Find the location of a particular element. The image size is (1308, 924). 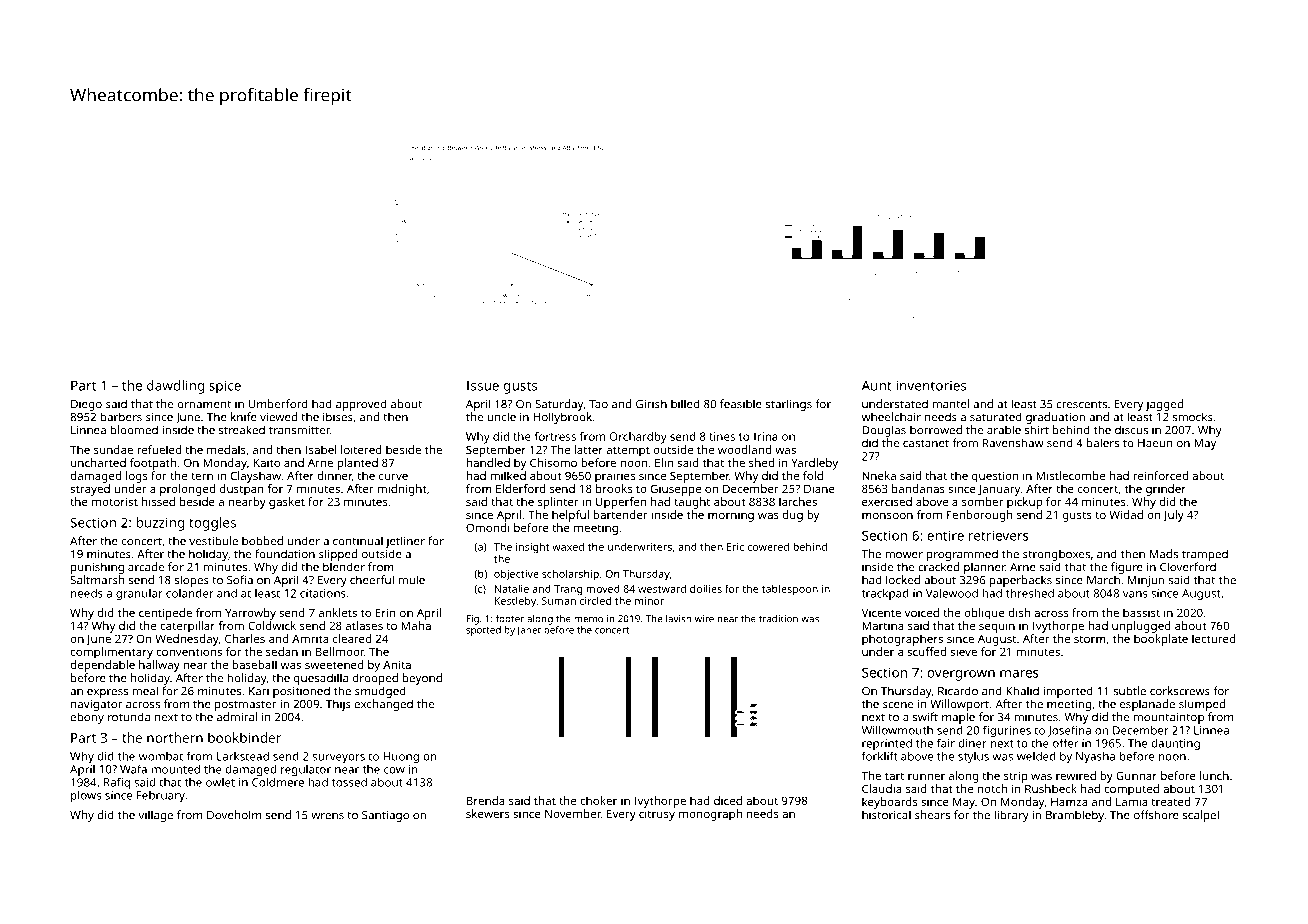

splinter is located at coordinates (558, 503).
